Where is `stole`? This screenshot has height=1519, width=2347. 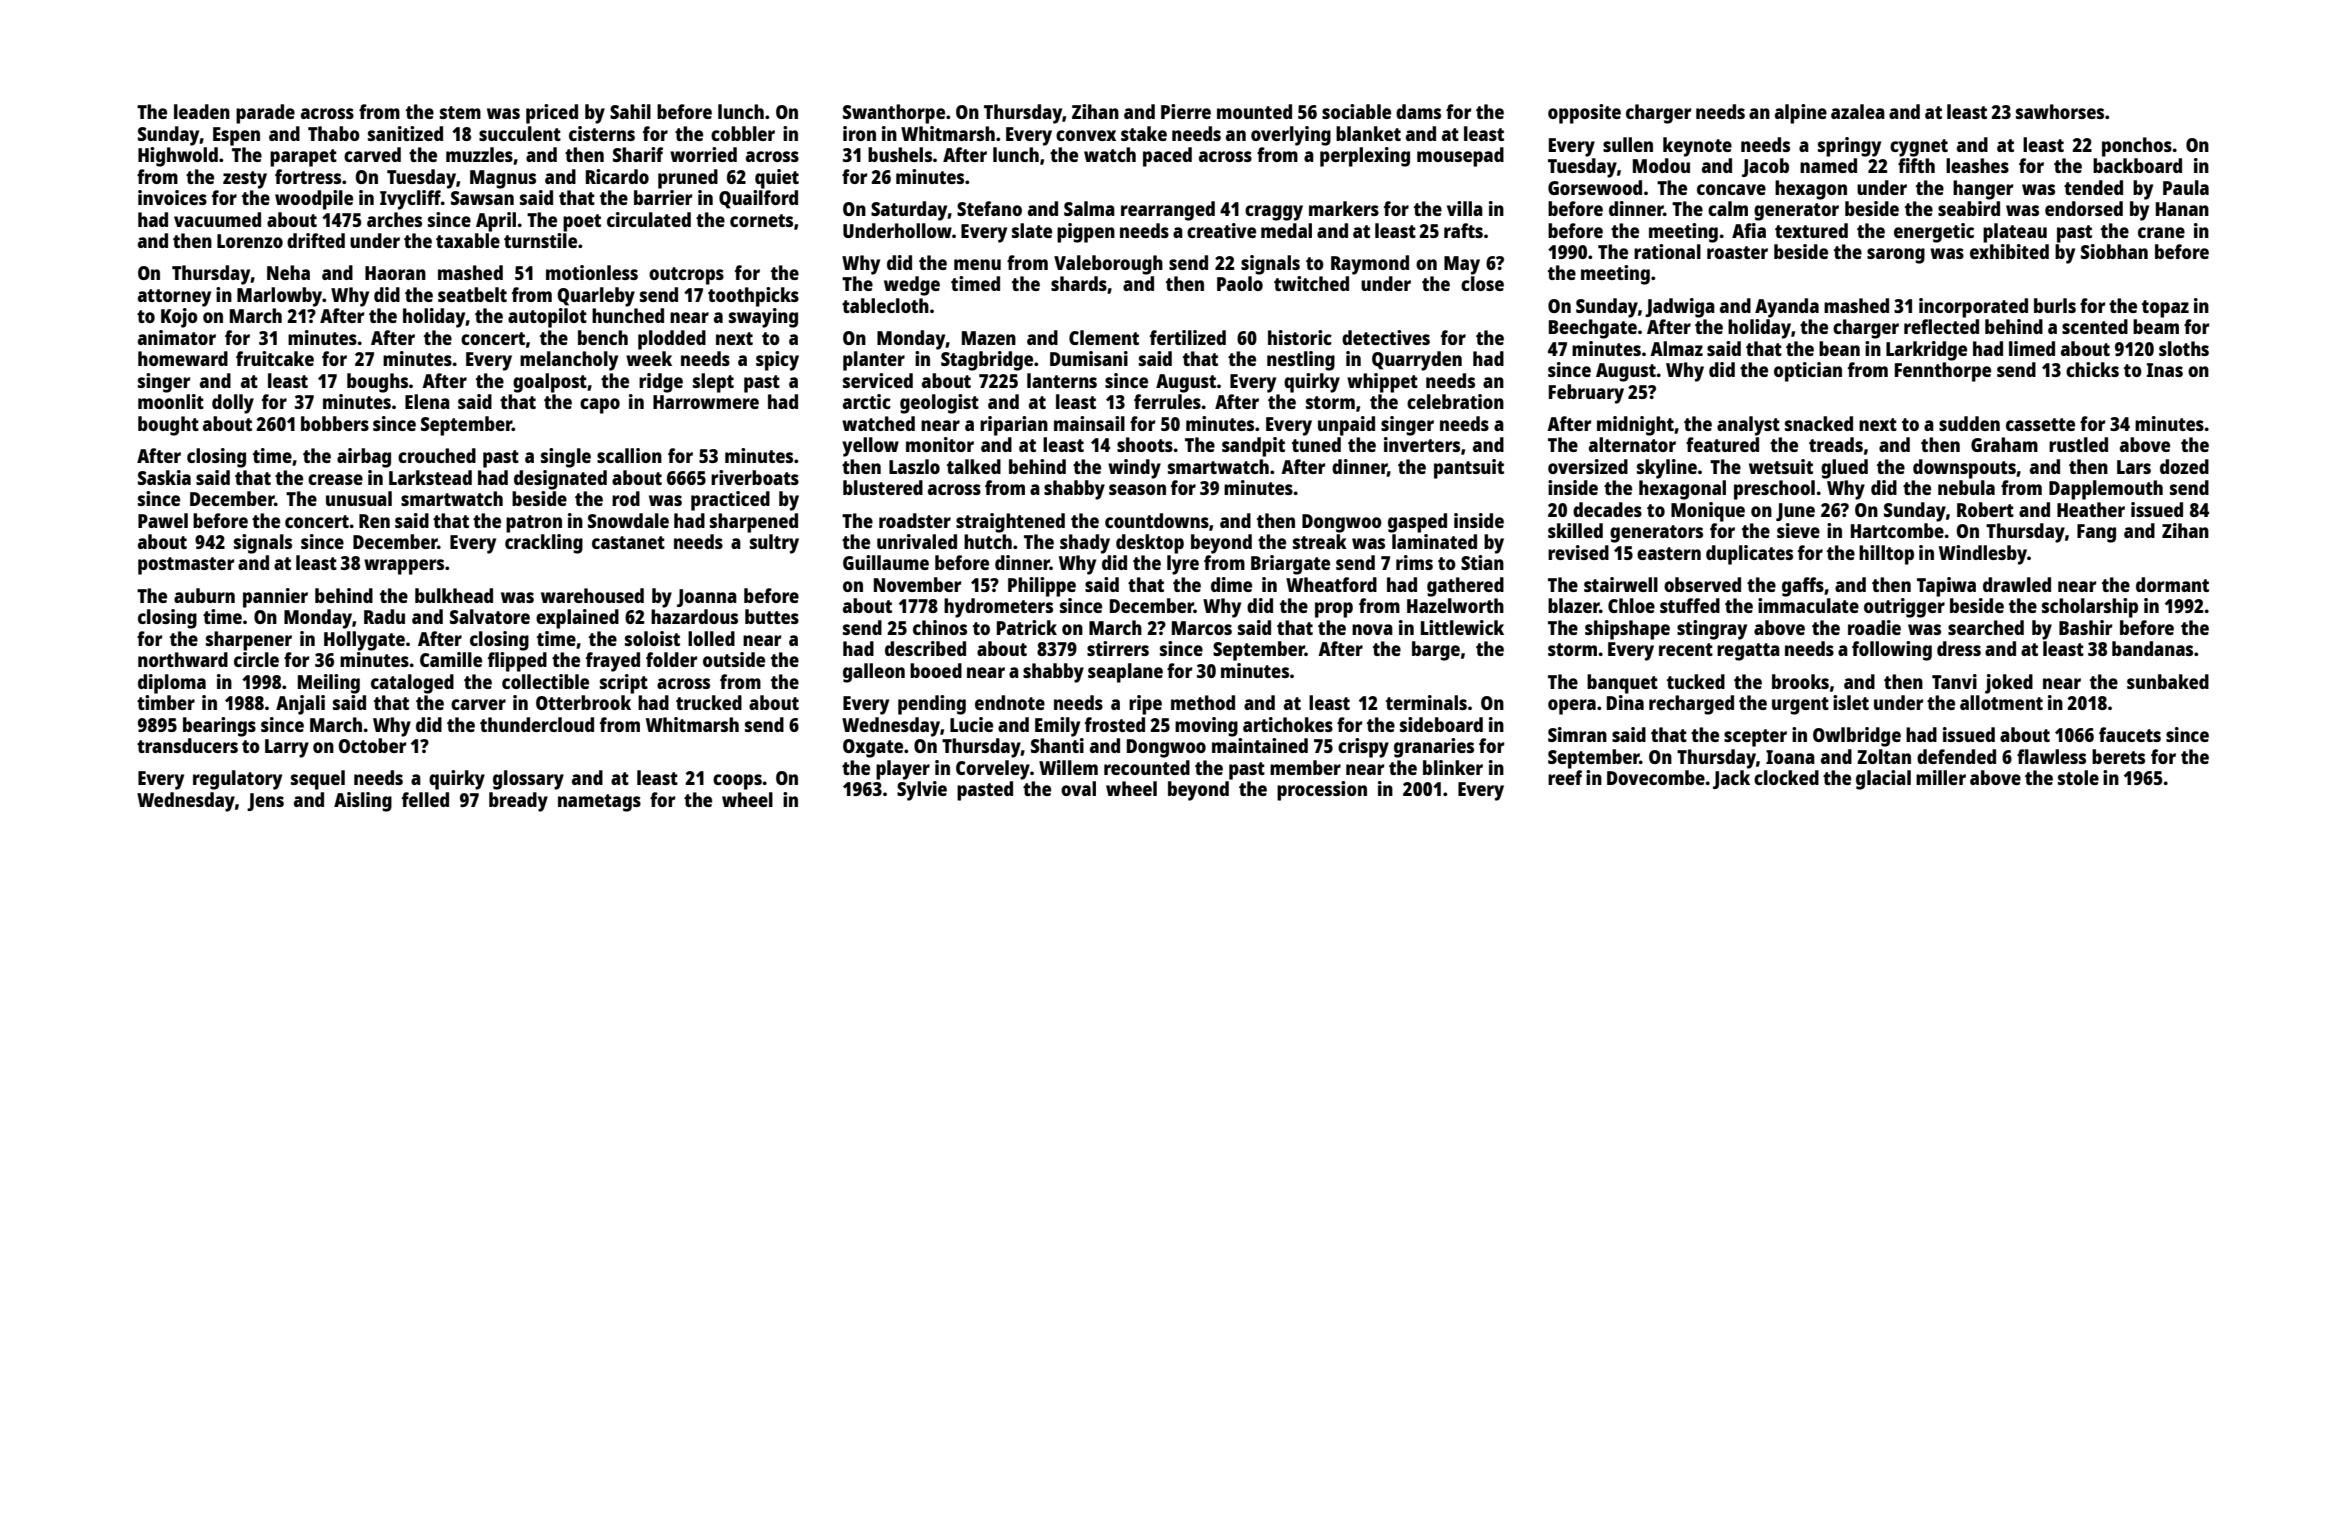
stole is located at coordinates (2078, 777).
